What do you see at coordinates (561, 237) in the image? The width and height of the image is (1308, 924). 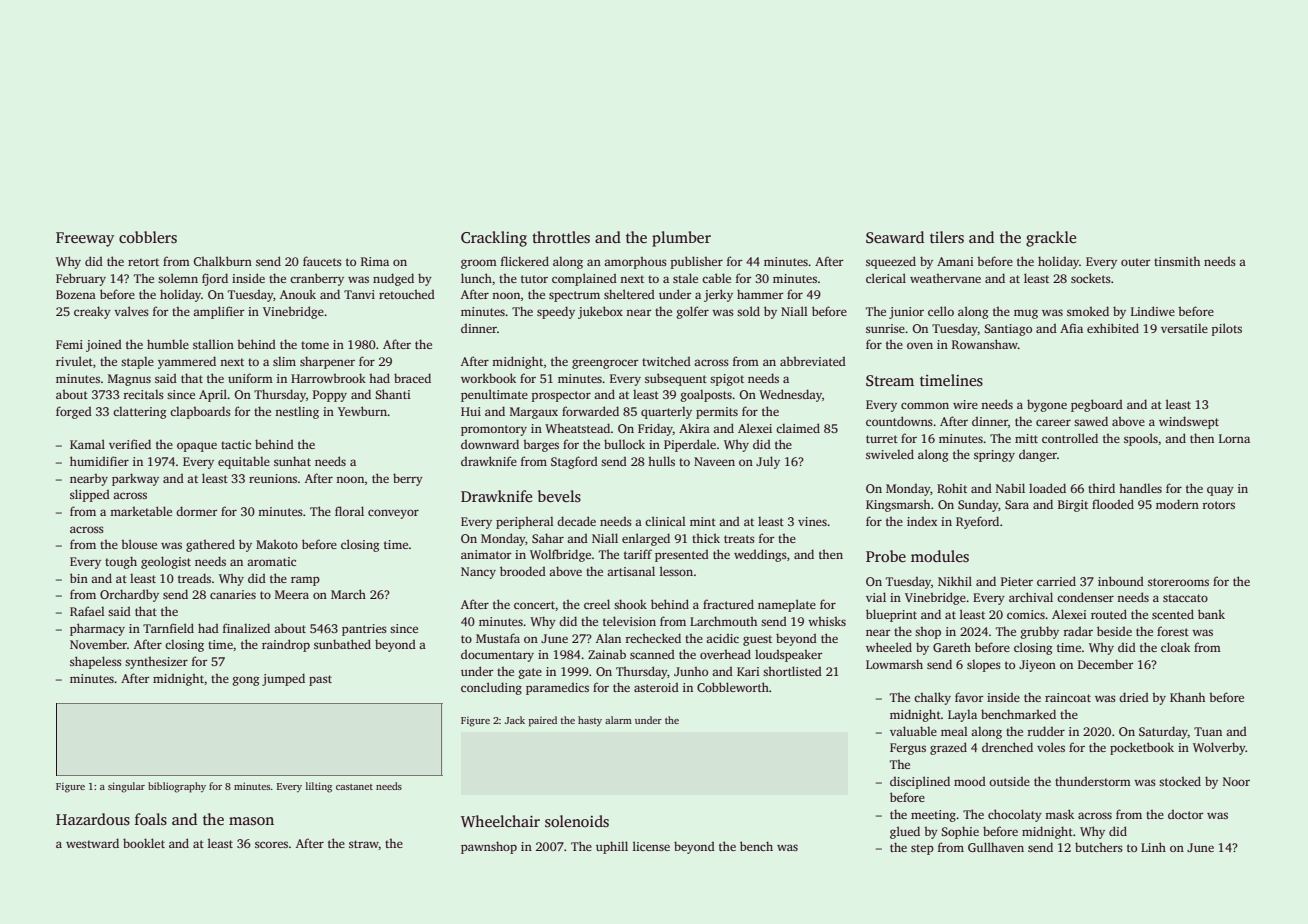 I see `throttles` at bounding box center [561, 237].
